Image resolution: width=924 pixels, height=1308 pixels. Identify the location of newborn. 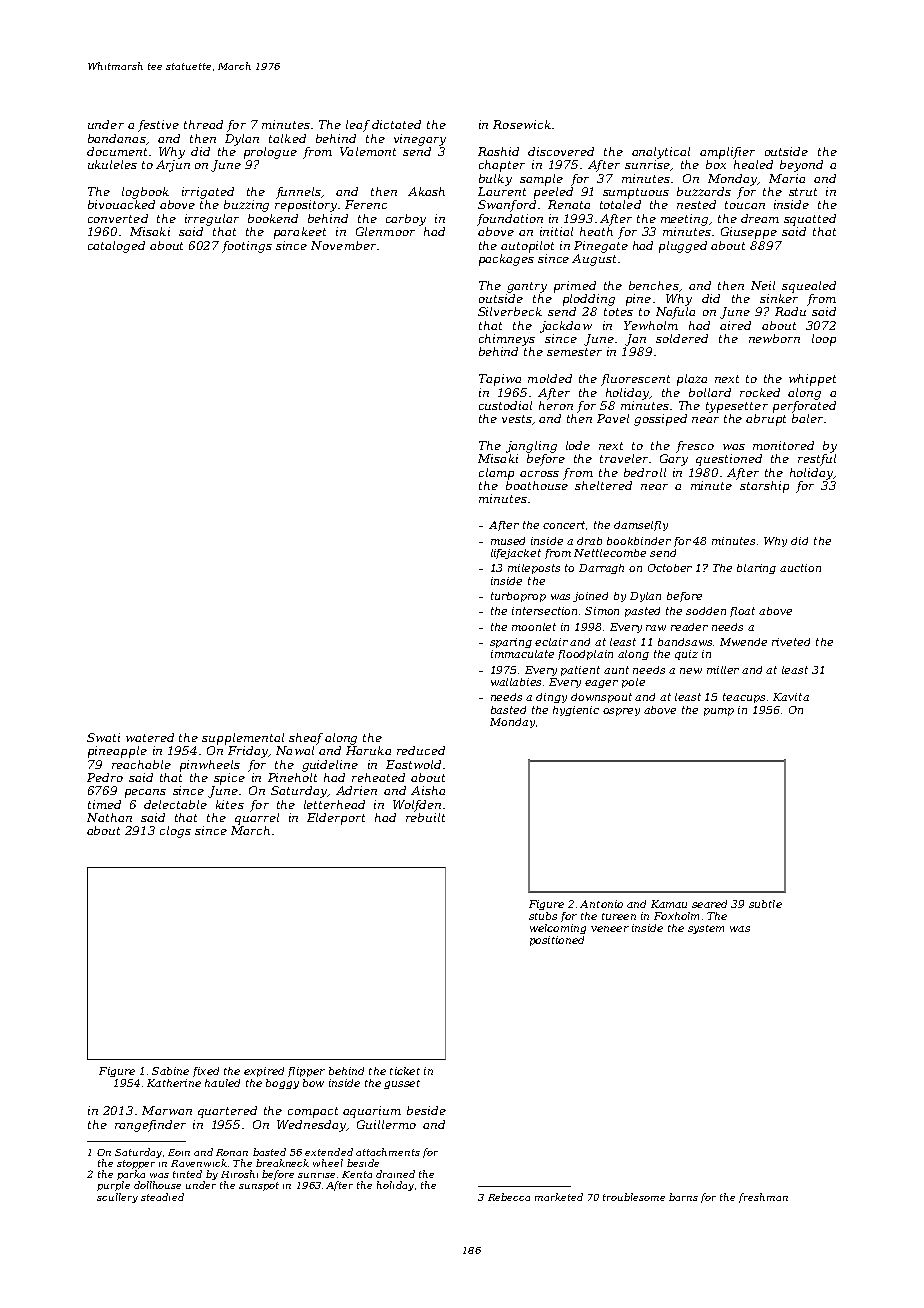
(774, 338).
